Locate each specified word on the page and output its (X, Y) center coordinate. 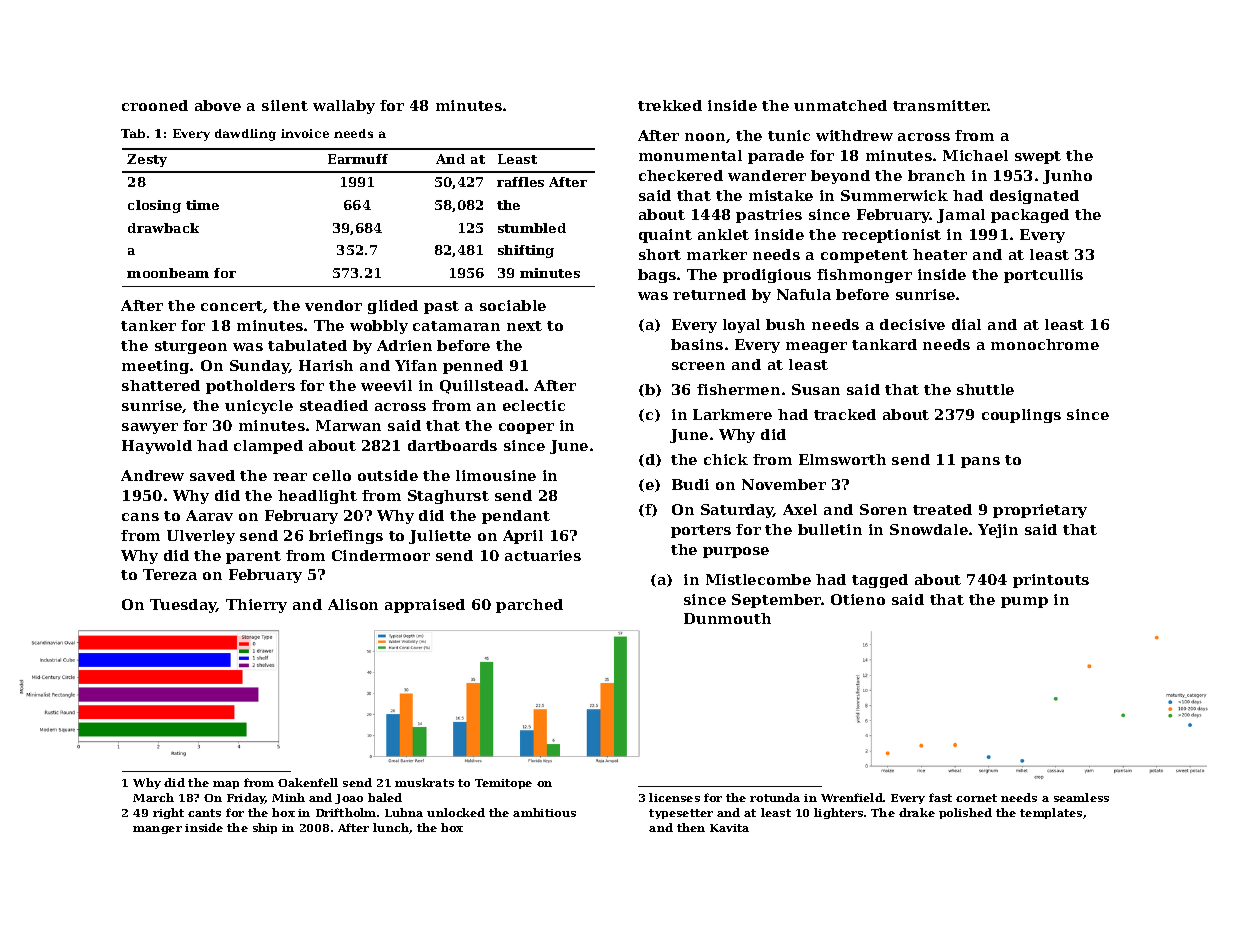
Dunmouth (727, 618)
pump (1024, 602)
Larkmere (732, 414)
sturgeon (191, 347)
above (218, 105)
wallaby (344, 107)
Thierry (256, 606)
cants (204, 813)
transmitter (940, 105)
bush (785, 324)
